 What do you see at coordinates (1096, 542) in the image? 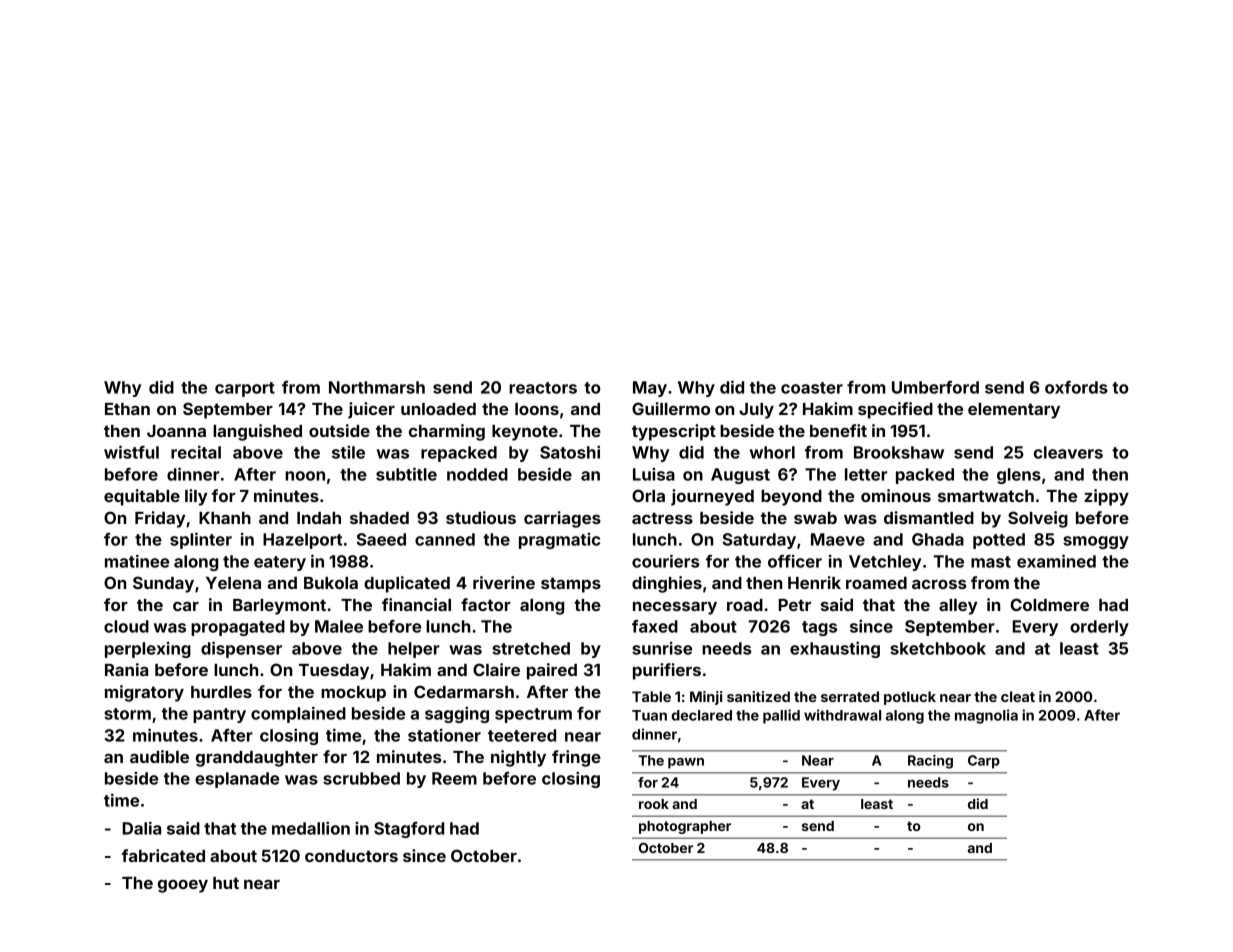
I see `smoggy` at bounding box center [1096, 542].
